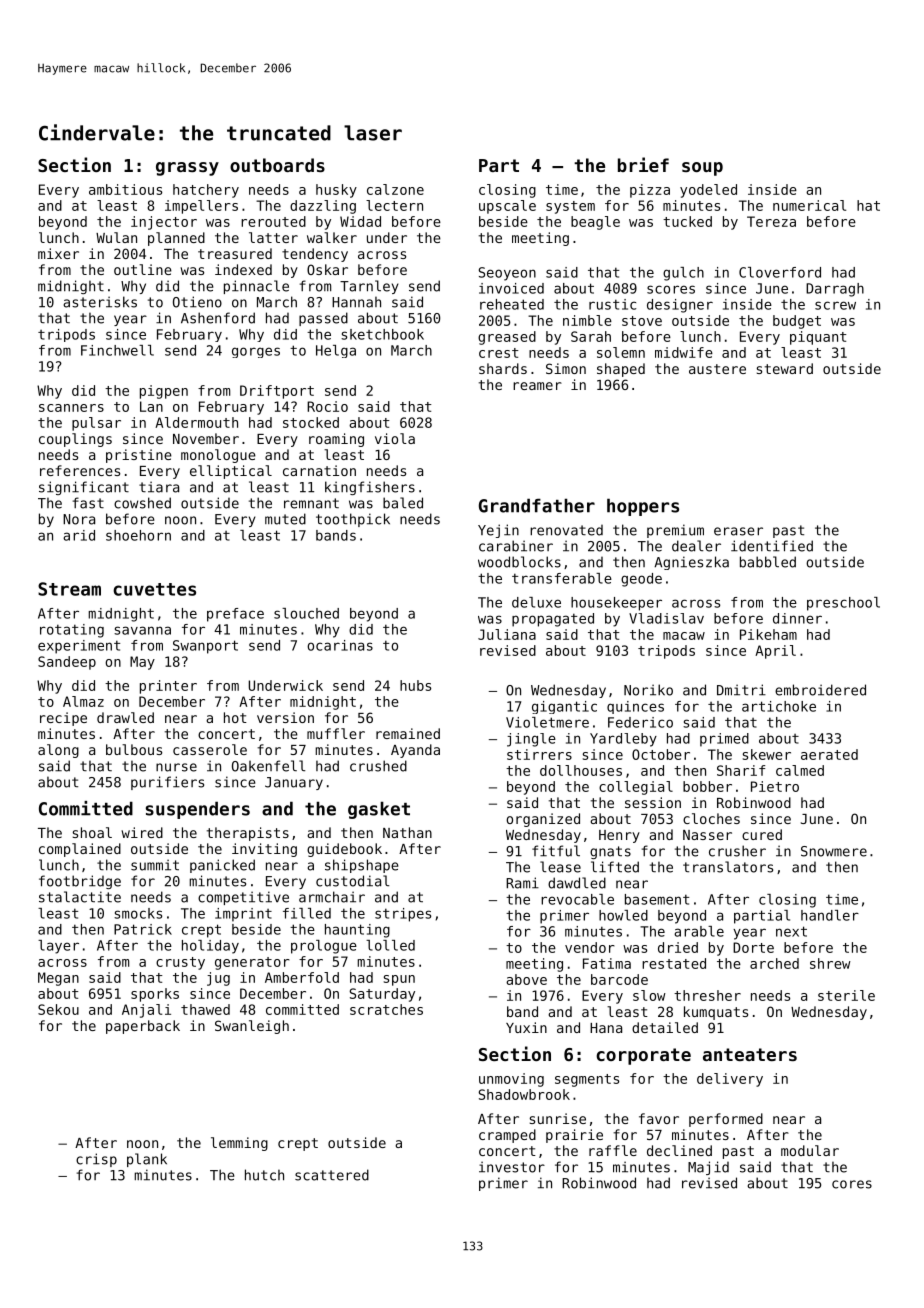 The image size is (924, 1308). What do you see at coordinates (125, 189) in the screenshot?
I see `ambitious` at bounding box center [125, 189].
